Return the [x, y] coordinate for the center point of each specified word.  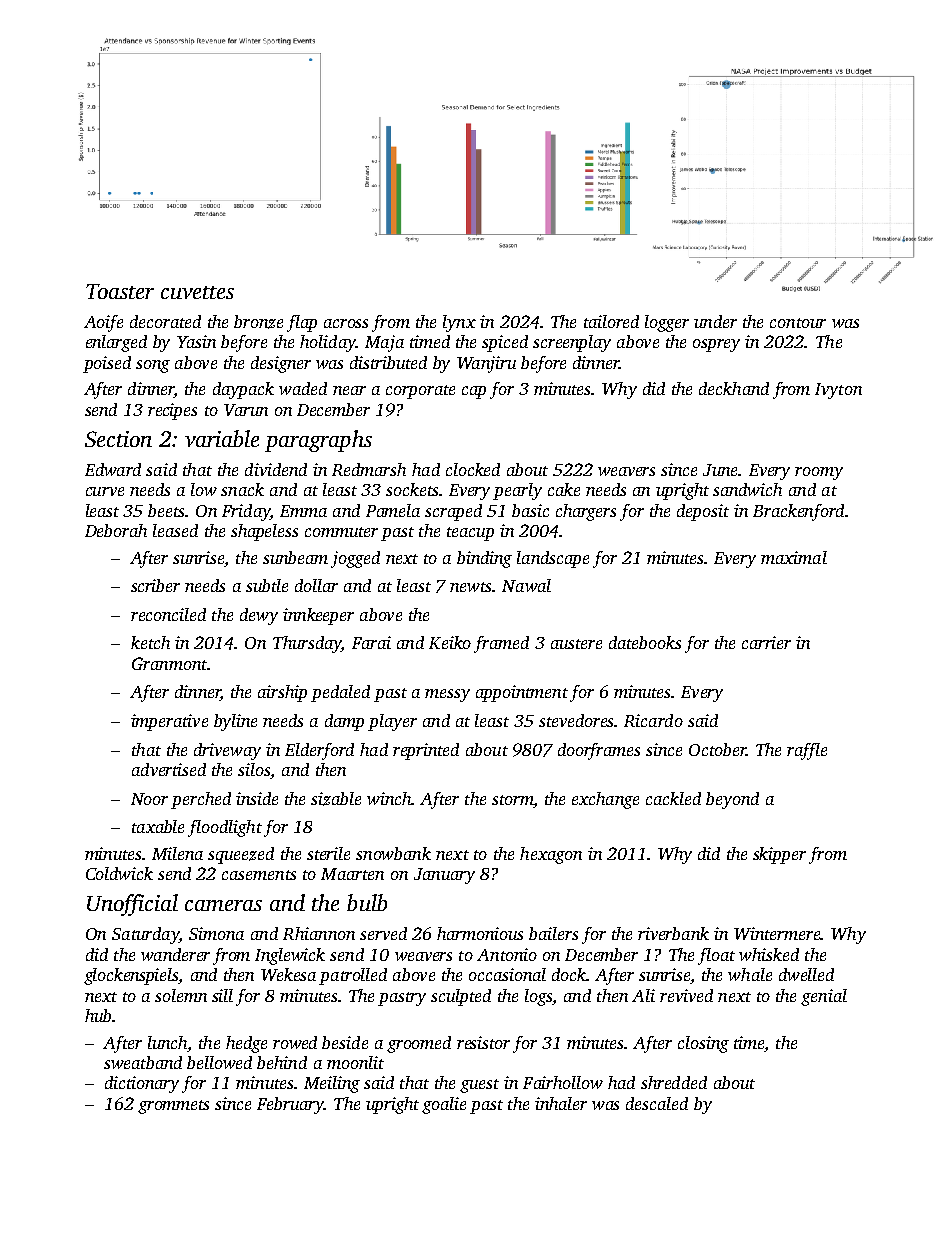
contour [798, 323]
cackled [673, 798]
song [153, 366]
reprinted [426, 751]
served [383, 933]
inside [257, 798]
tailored [611, 321]
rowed [295, 1042]
